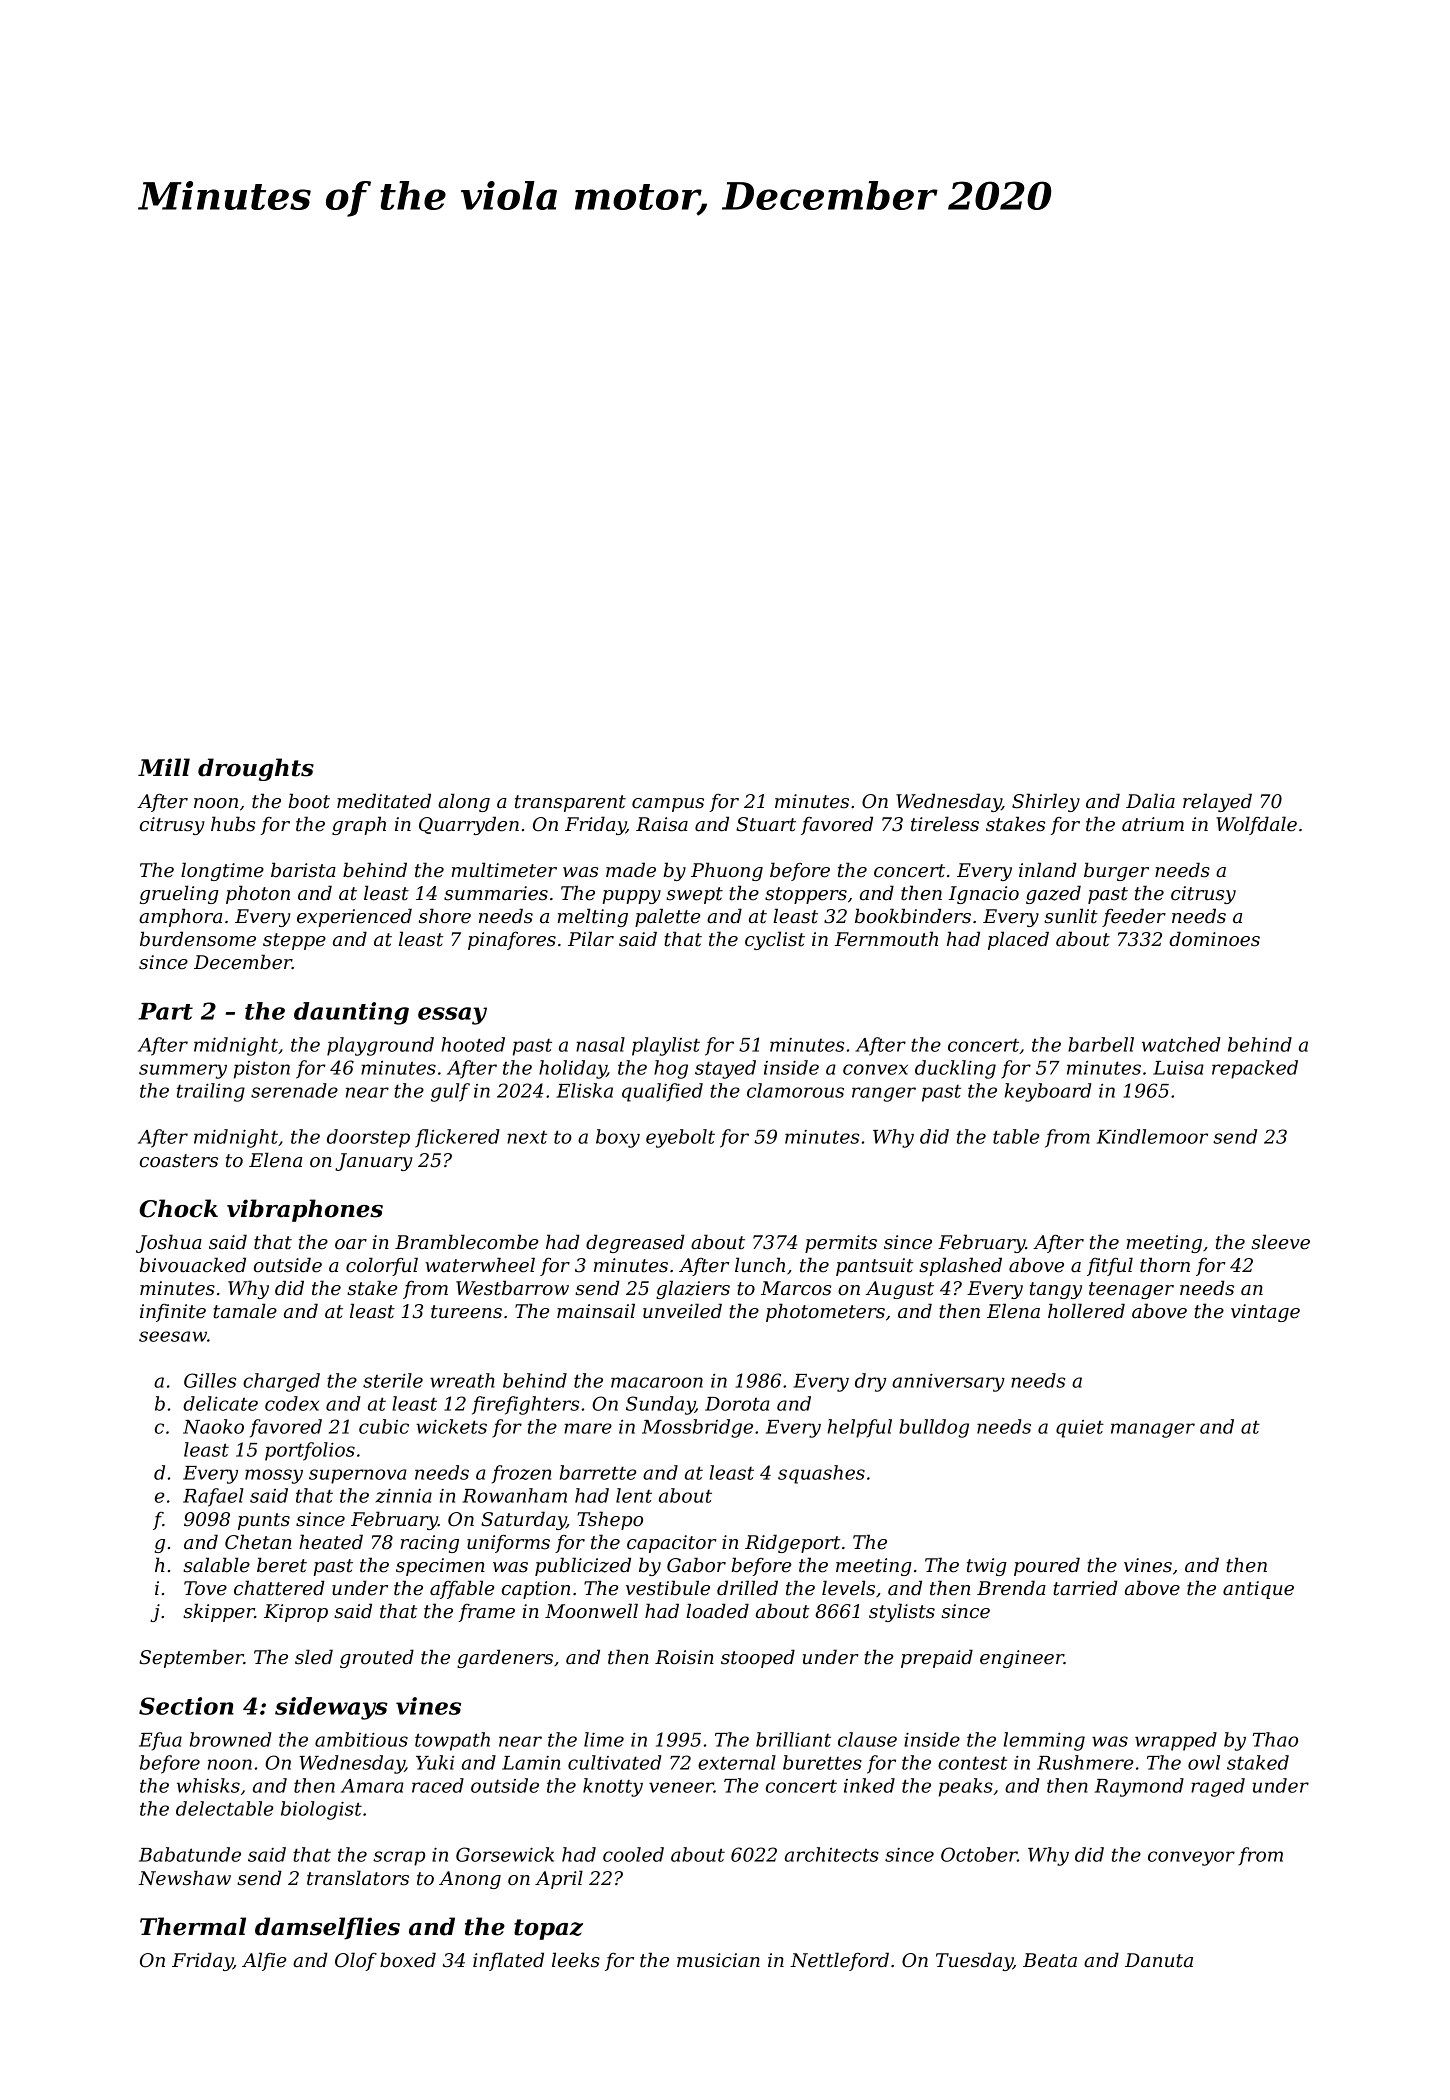 This screenshot has height=2100, width=1450. Describe the element at coordinates (839, 1961) in the screenshot. I see `Nettleford` at that location.
